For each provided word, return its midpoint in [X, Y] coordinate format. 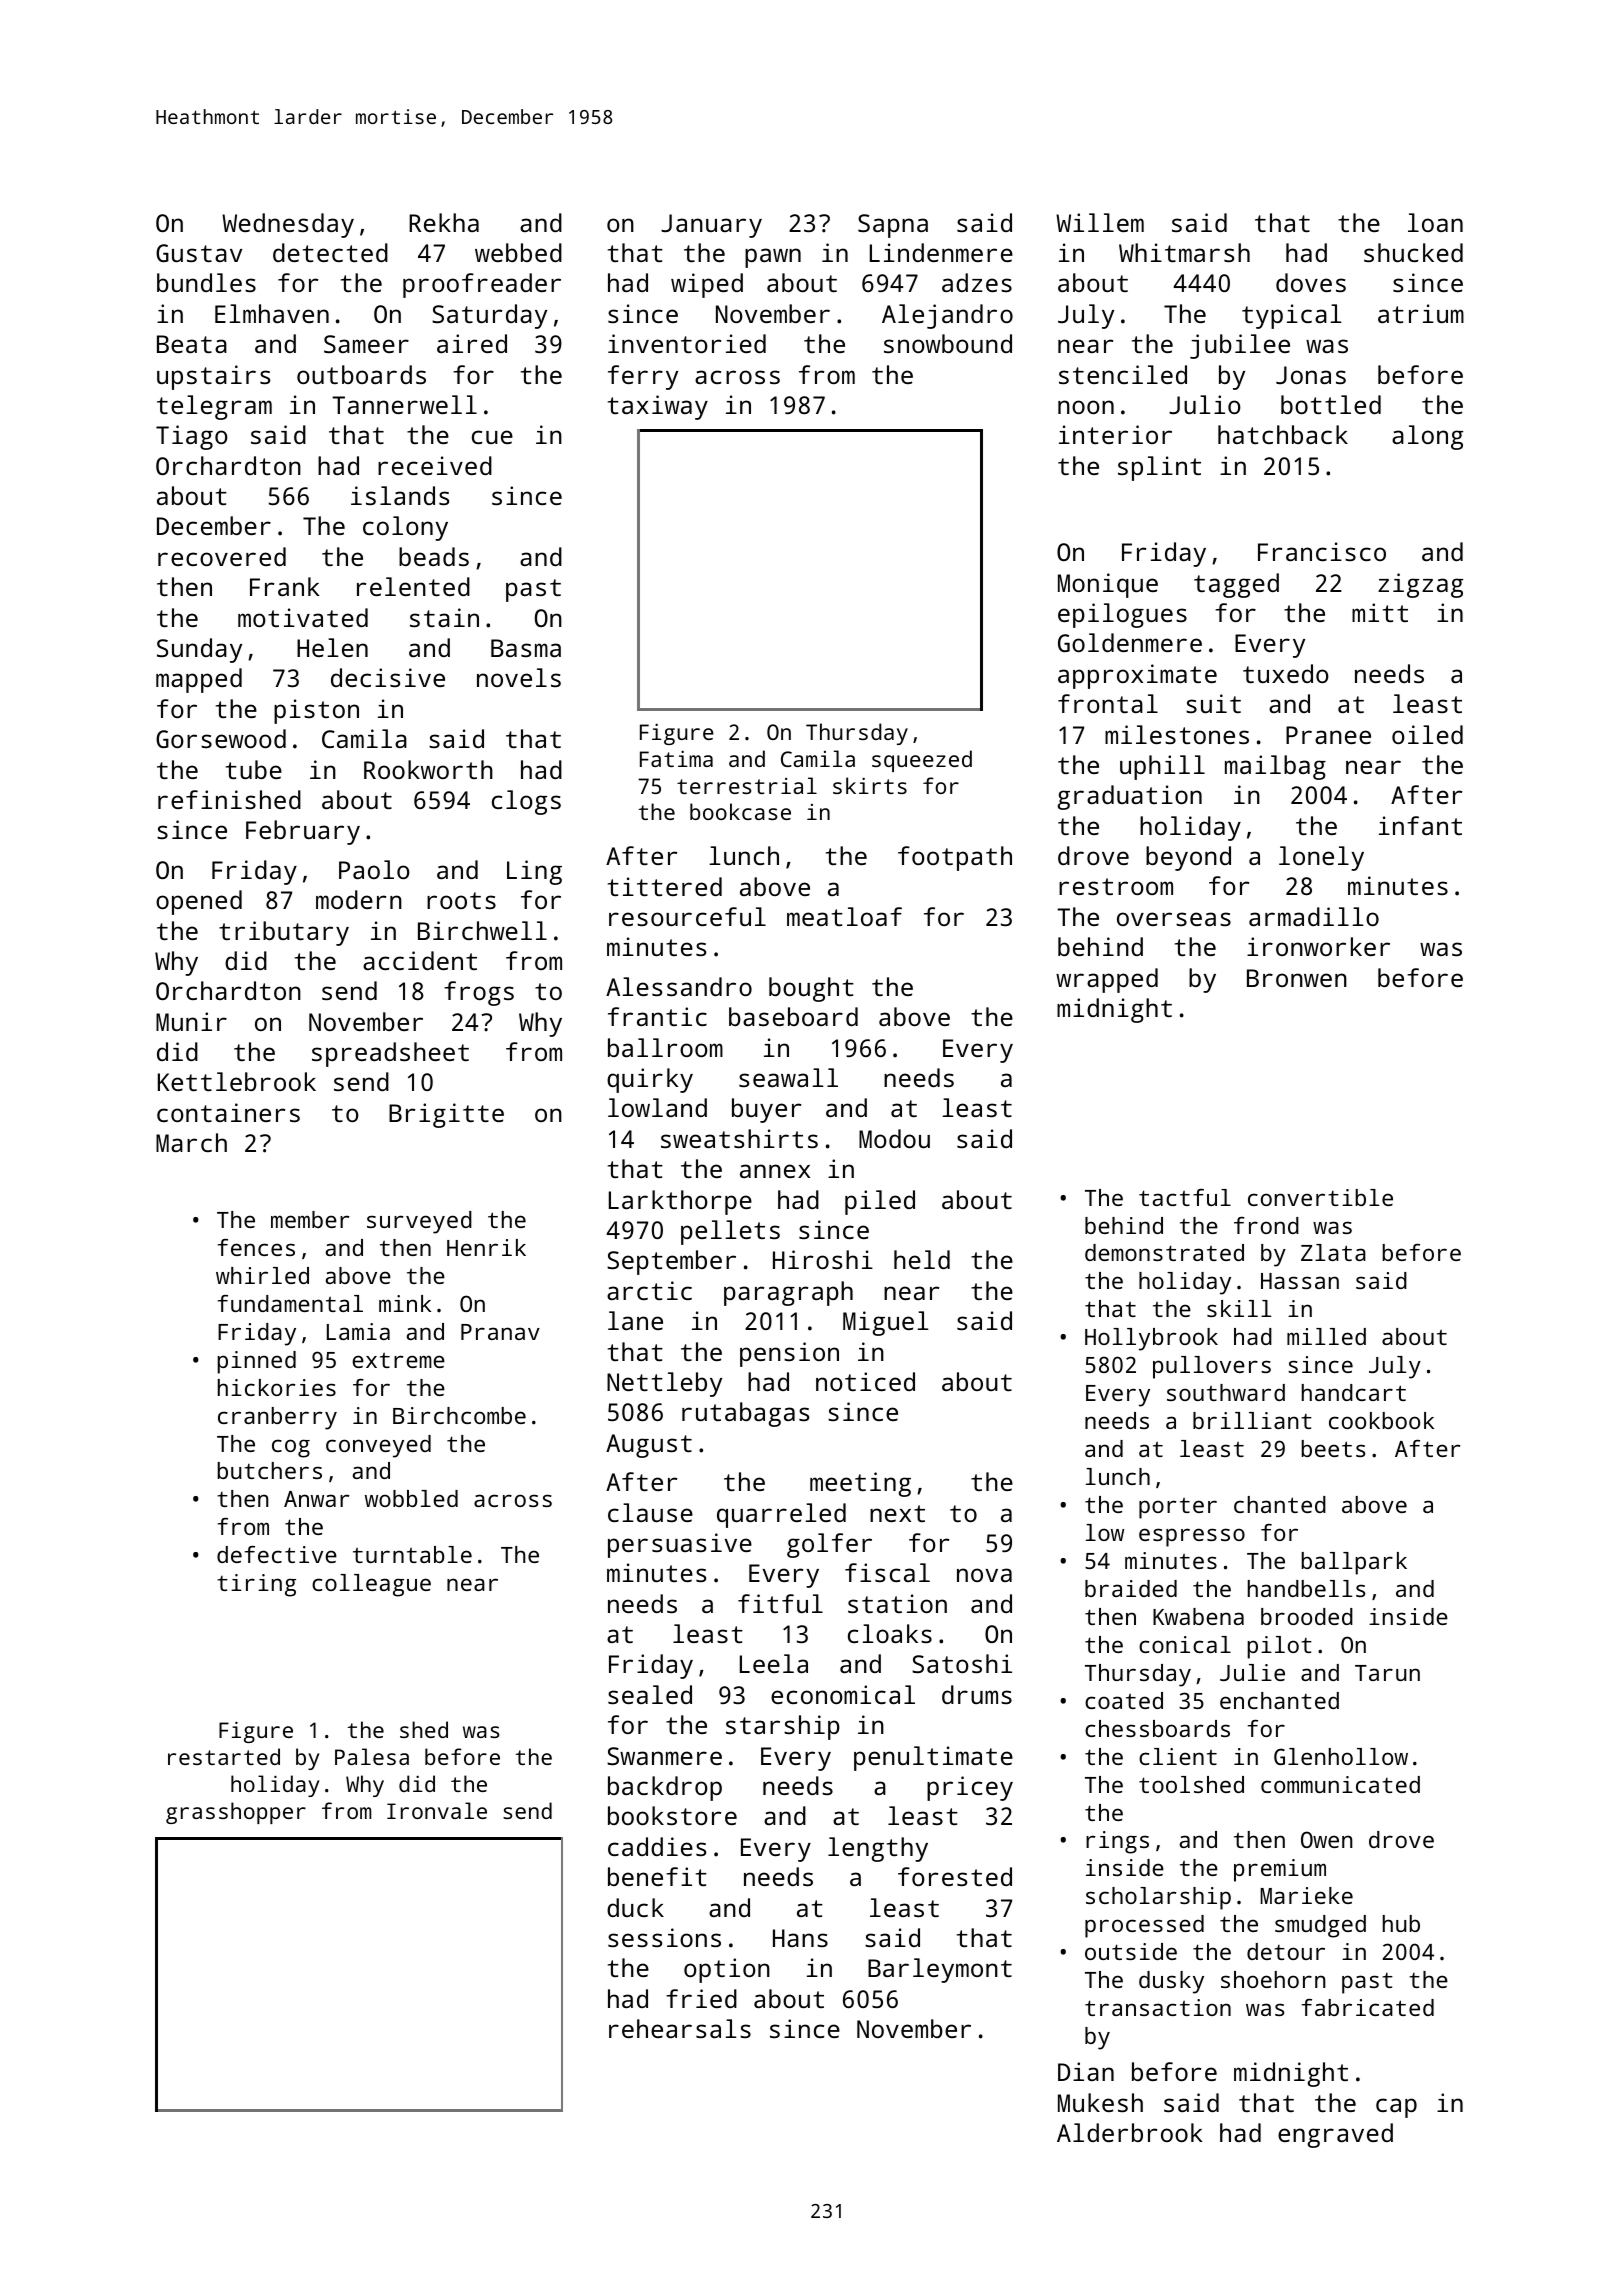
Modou [894, 1138]
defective [277, 1554]
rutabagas [745, 1414]
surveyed [419, 1222]
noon [1086, 407]
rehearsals [680, 2028]
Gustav [199, 253]
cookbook [1381, 1420]
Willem [1100, 222]
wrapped [1107, 980]
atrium [1421, 313]
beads [434, 556]
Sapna [893, 226]
